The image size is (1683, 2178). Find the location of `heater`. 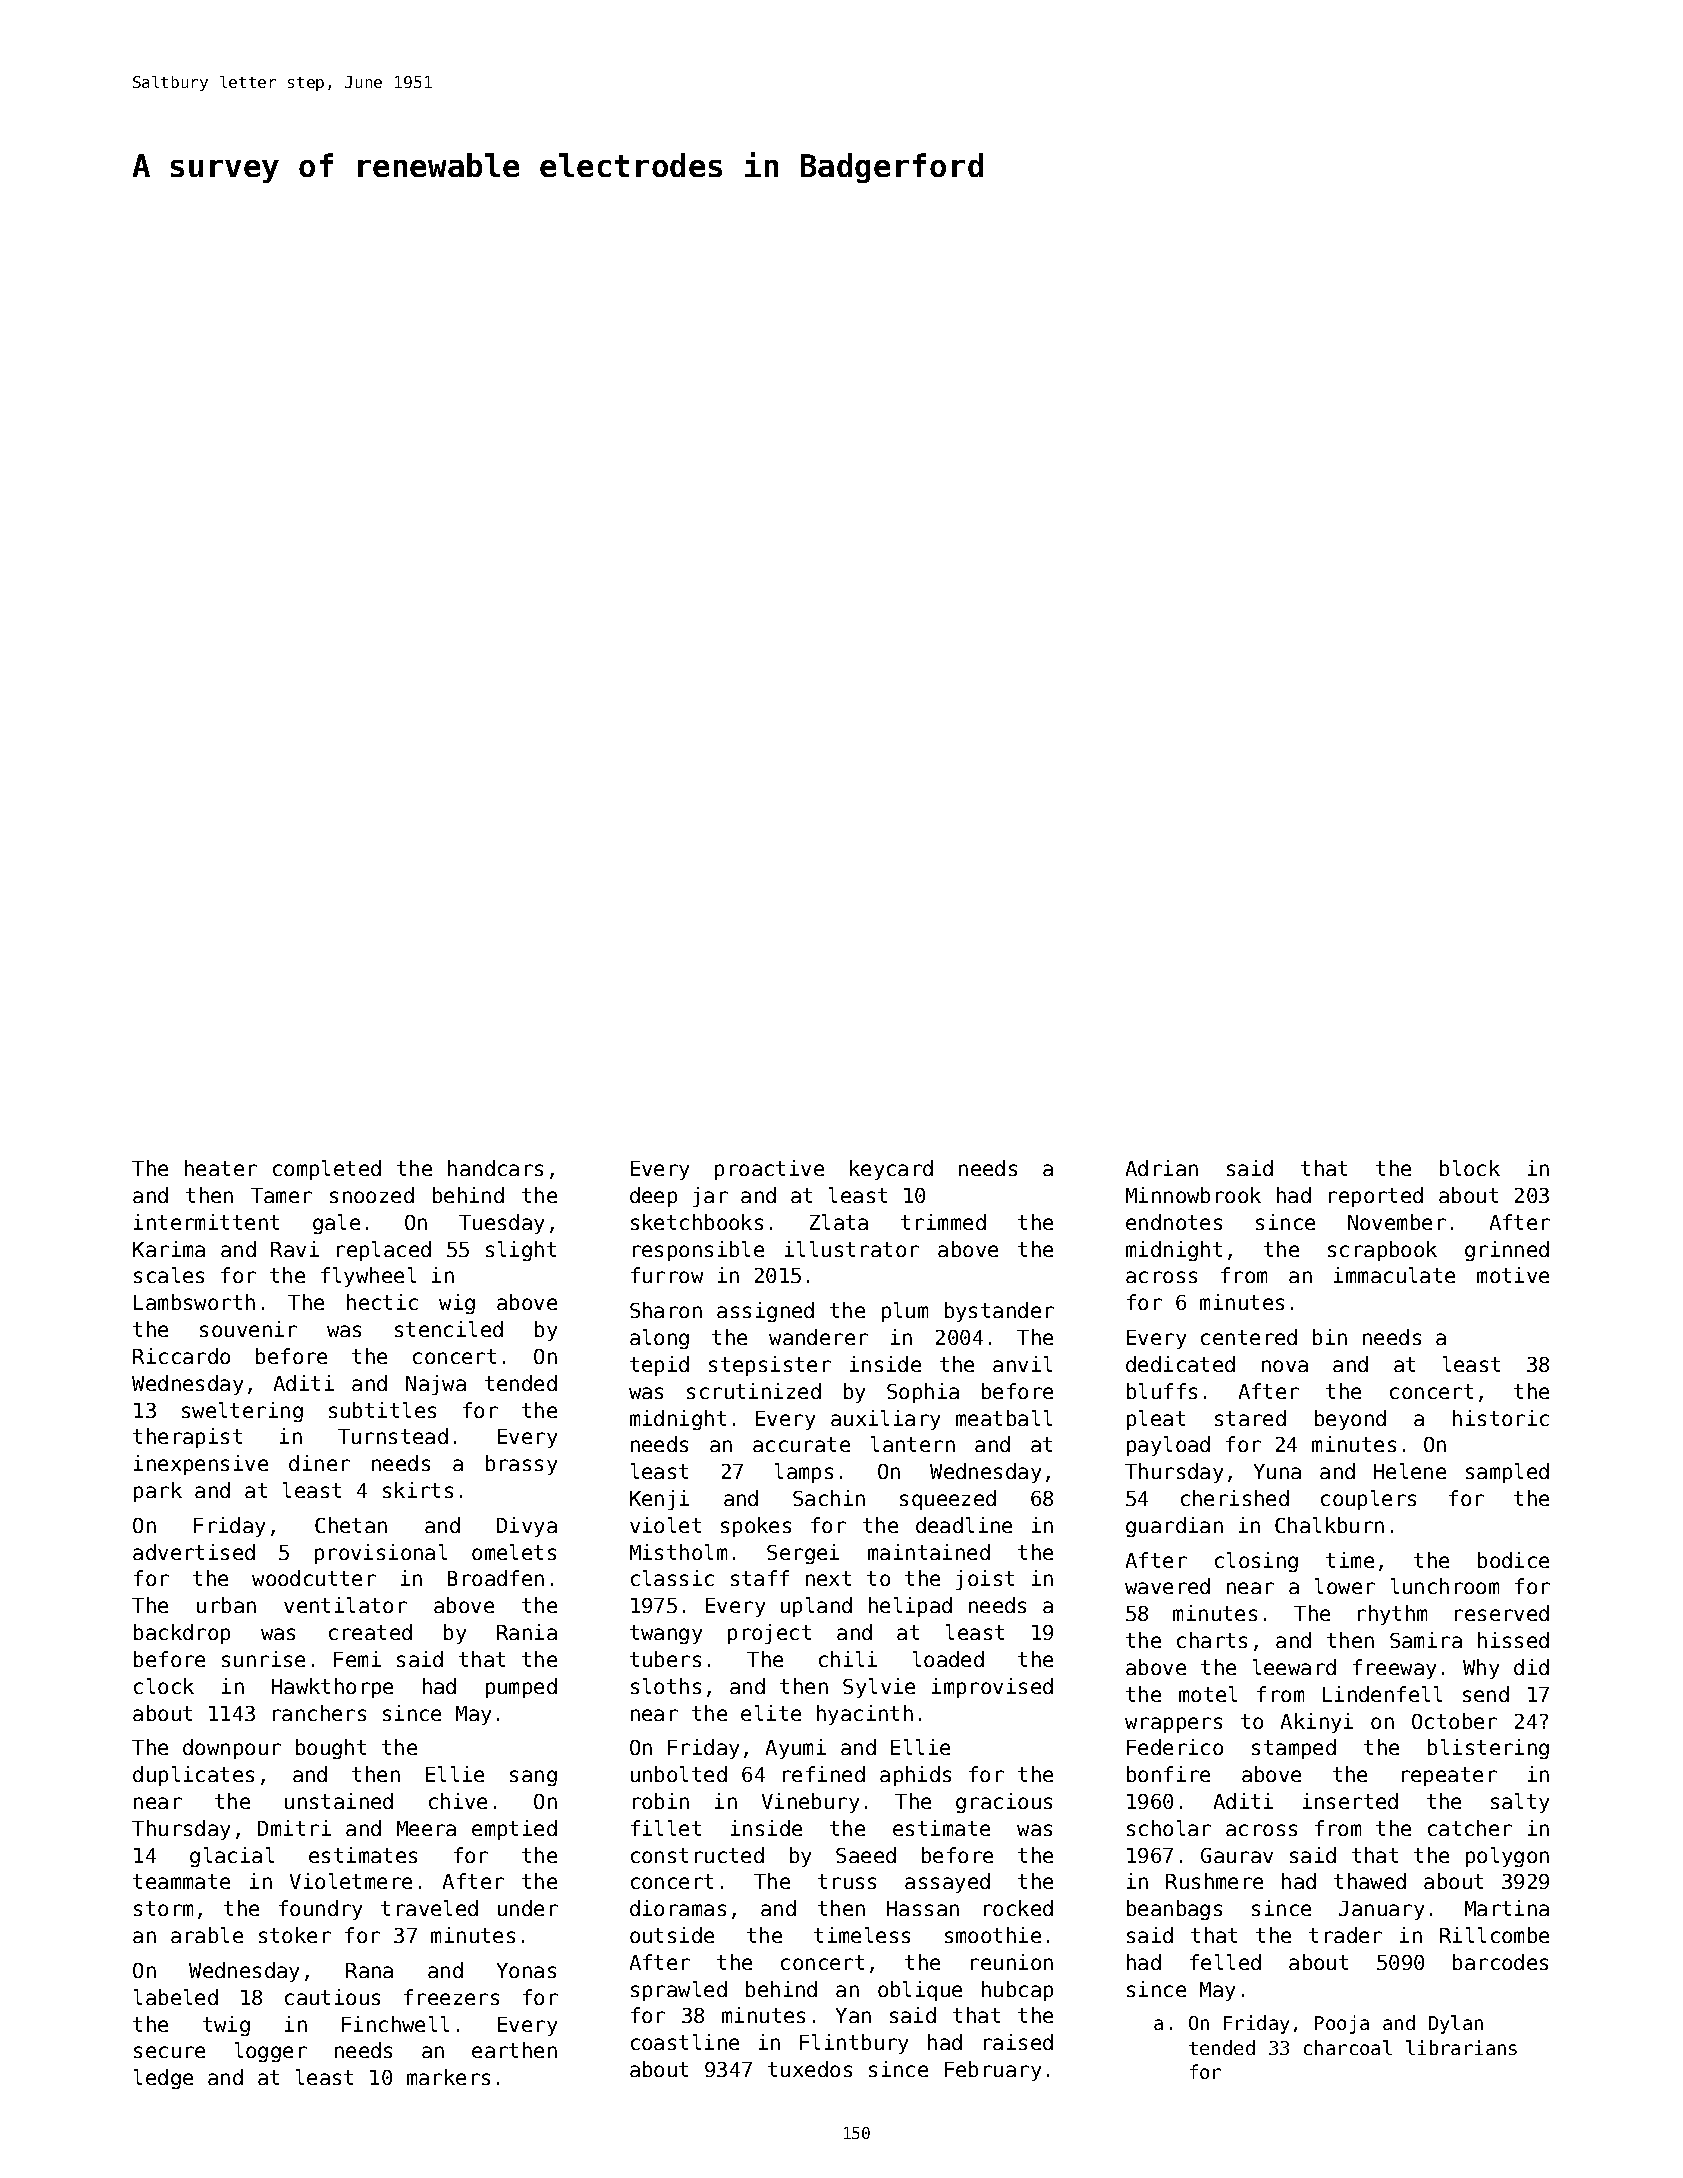

heater is located at coordinates (221, 1168).
